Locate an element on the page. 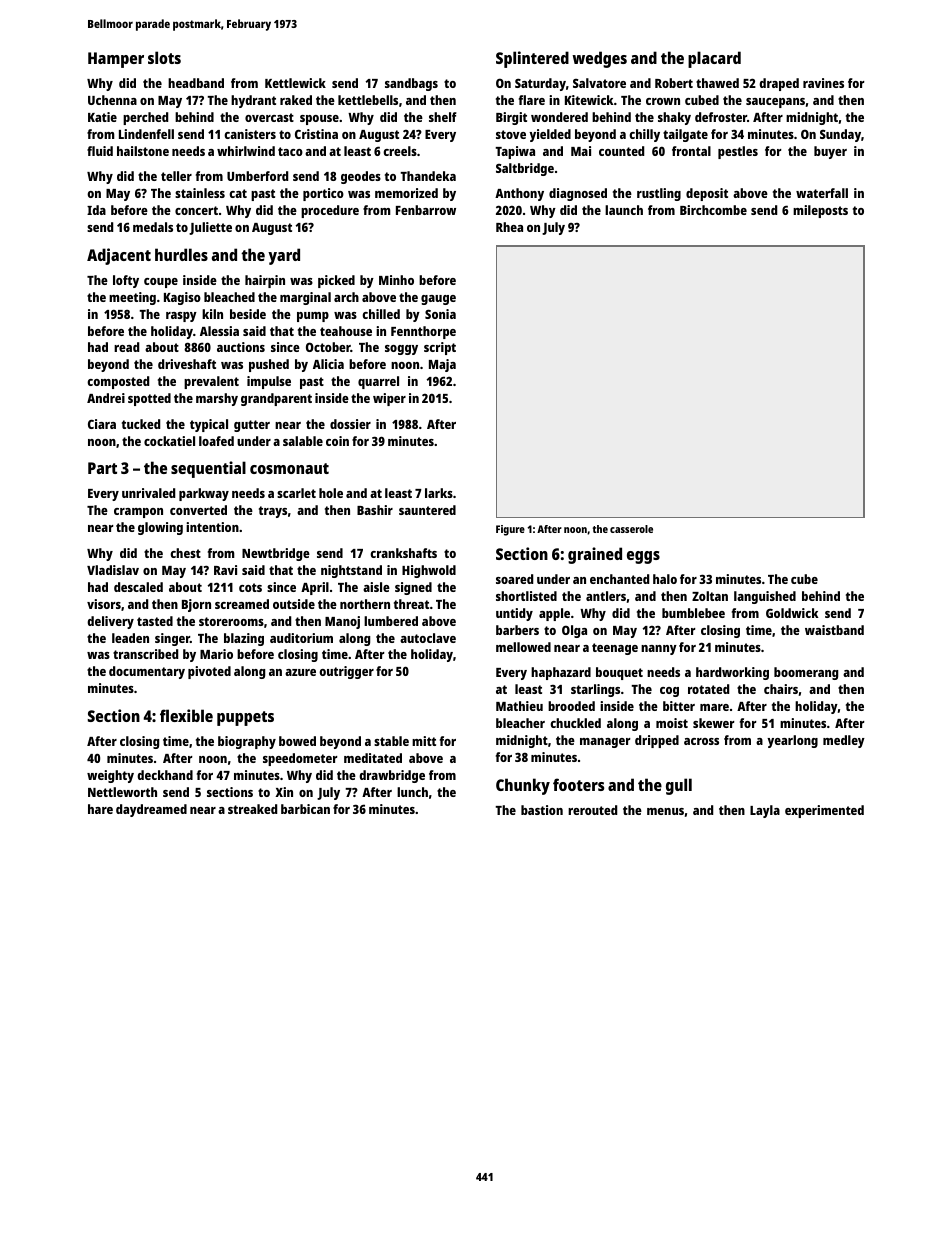 This image has width=952, height=1233. waterfall is located at coordinates (822, 193).
